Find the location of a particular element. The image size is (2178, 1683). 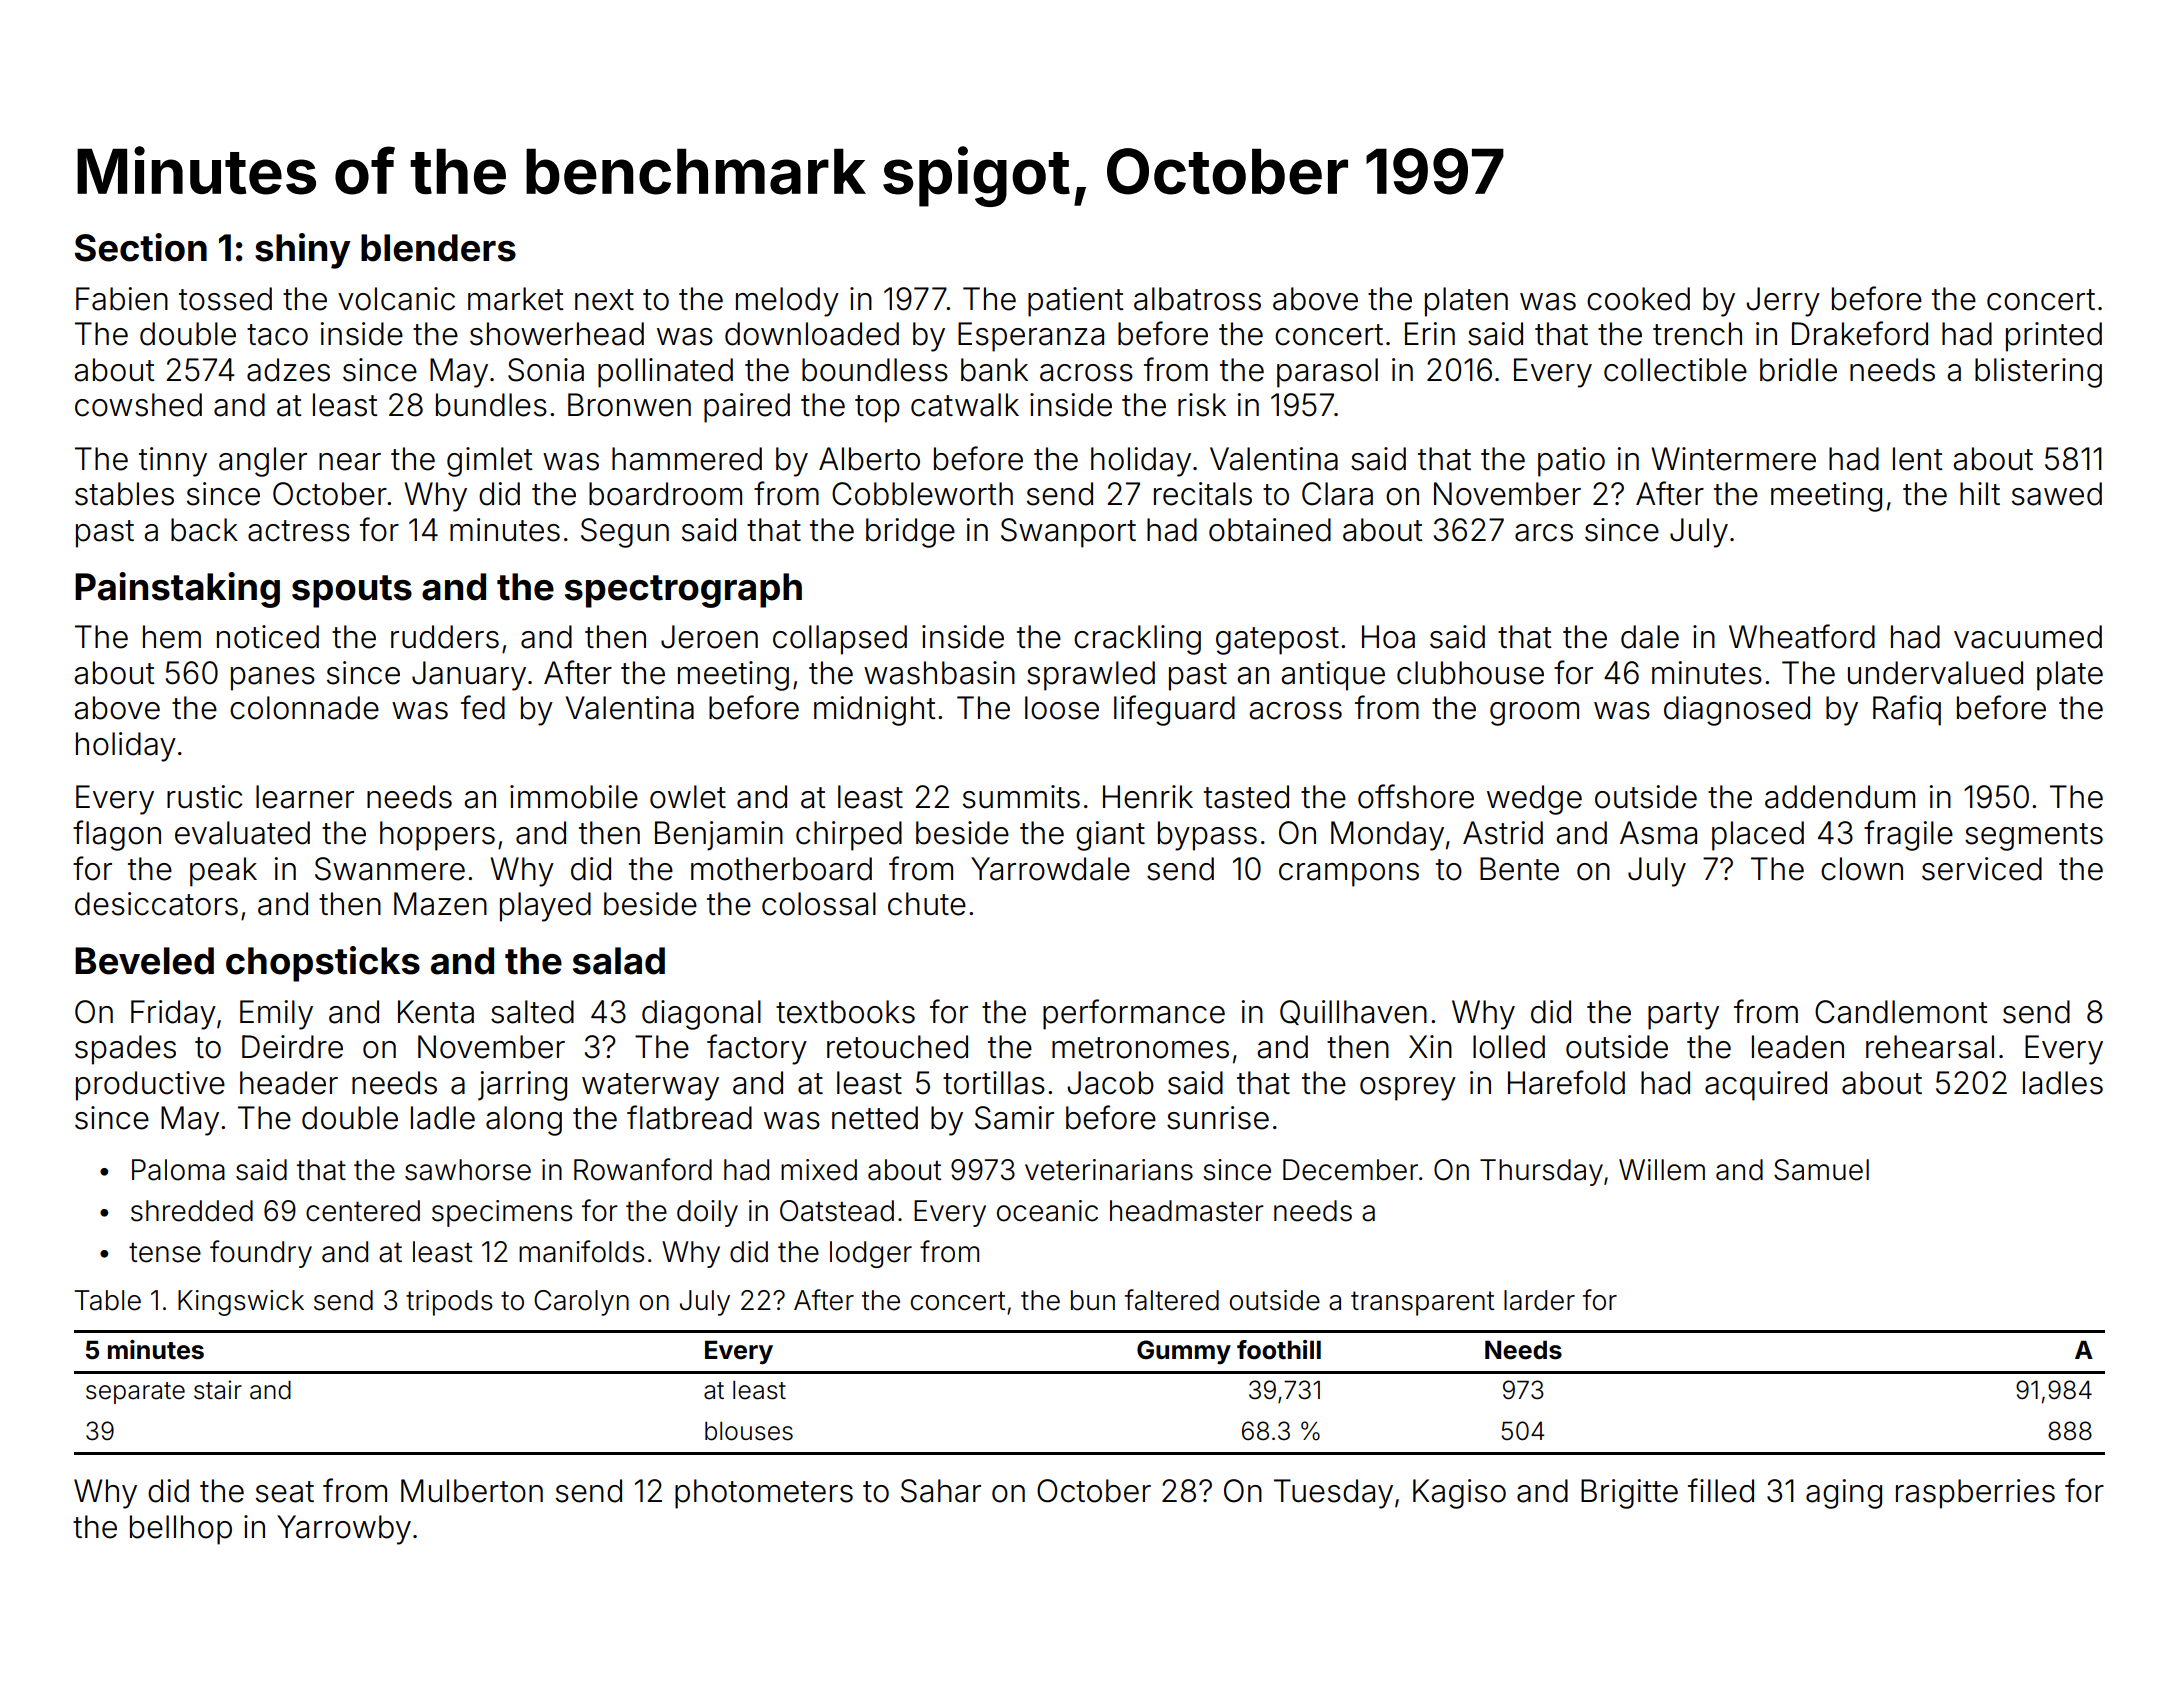

risk is located at coordinates (1202, 405).
